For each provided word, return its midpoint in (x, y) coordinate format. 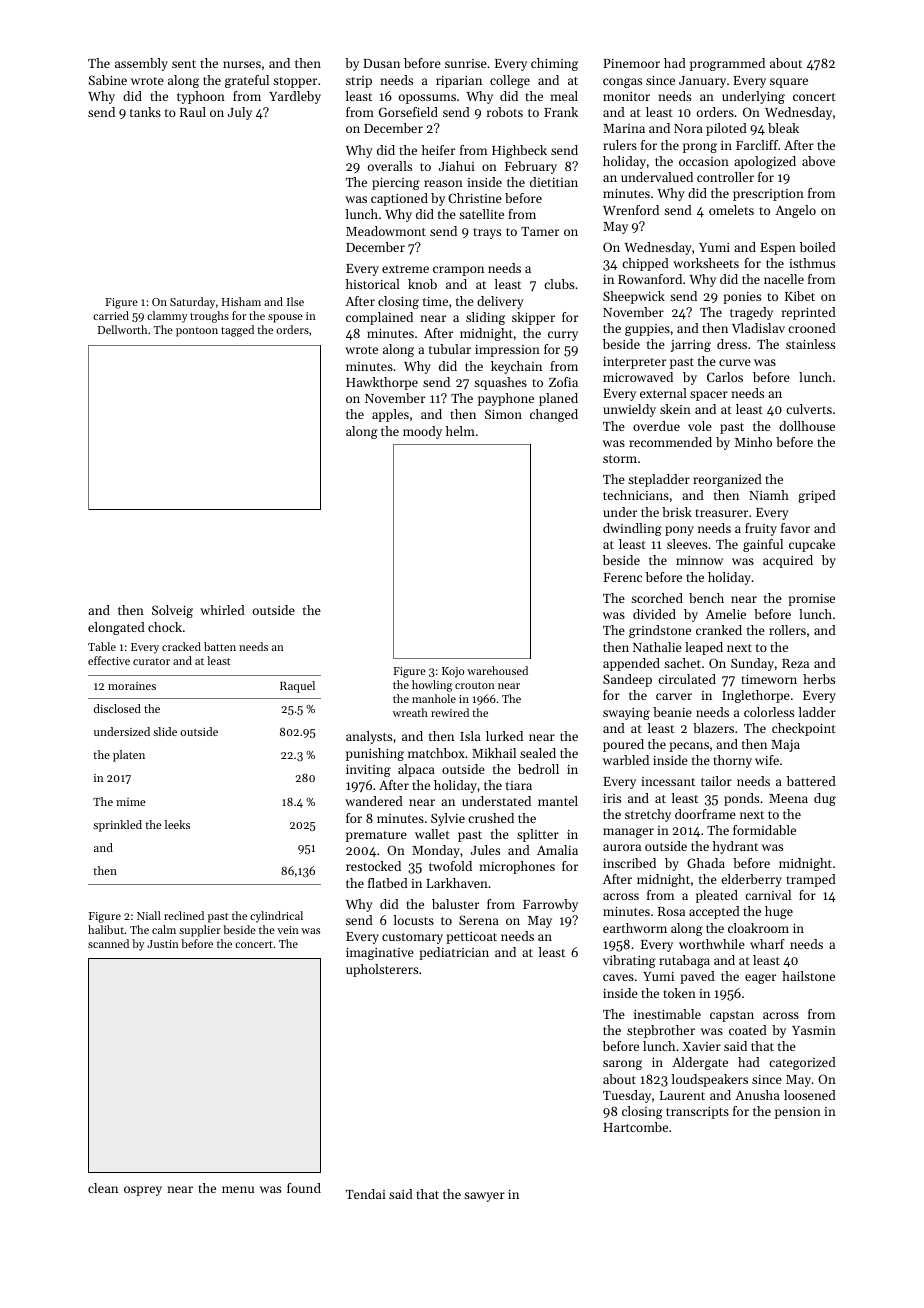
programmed (727, 64)
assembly (141, 64)
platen (129, 756)
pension (798, 1113)
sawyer (484, 1197)
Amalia (557, 850)
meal (564, 96)
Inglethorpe (756, 696)
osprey (143, 1191)
